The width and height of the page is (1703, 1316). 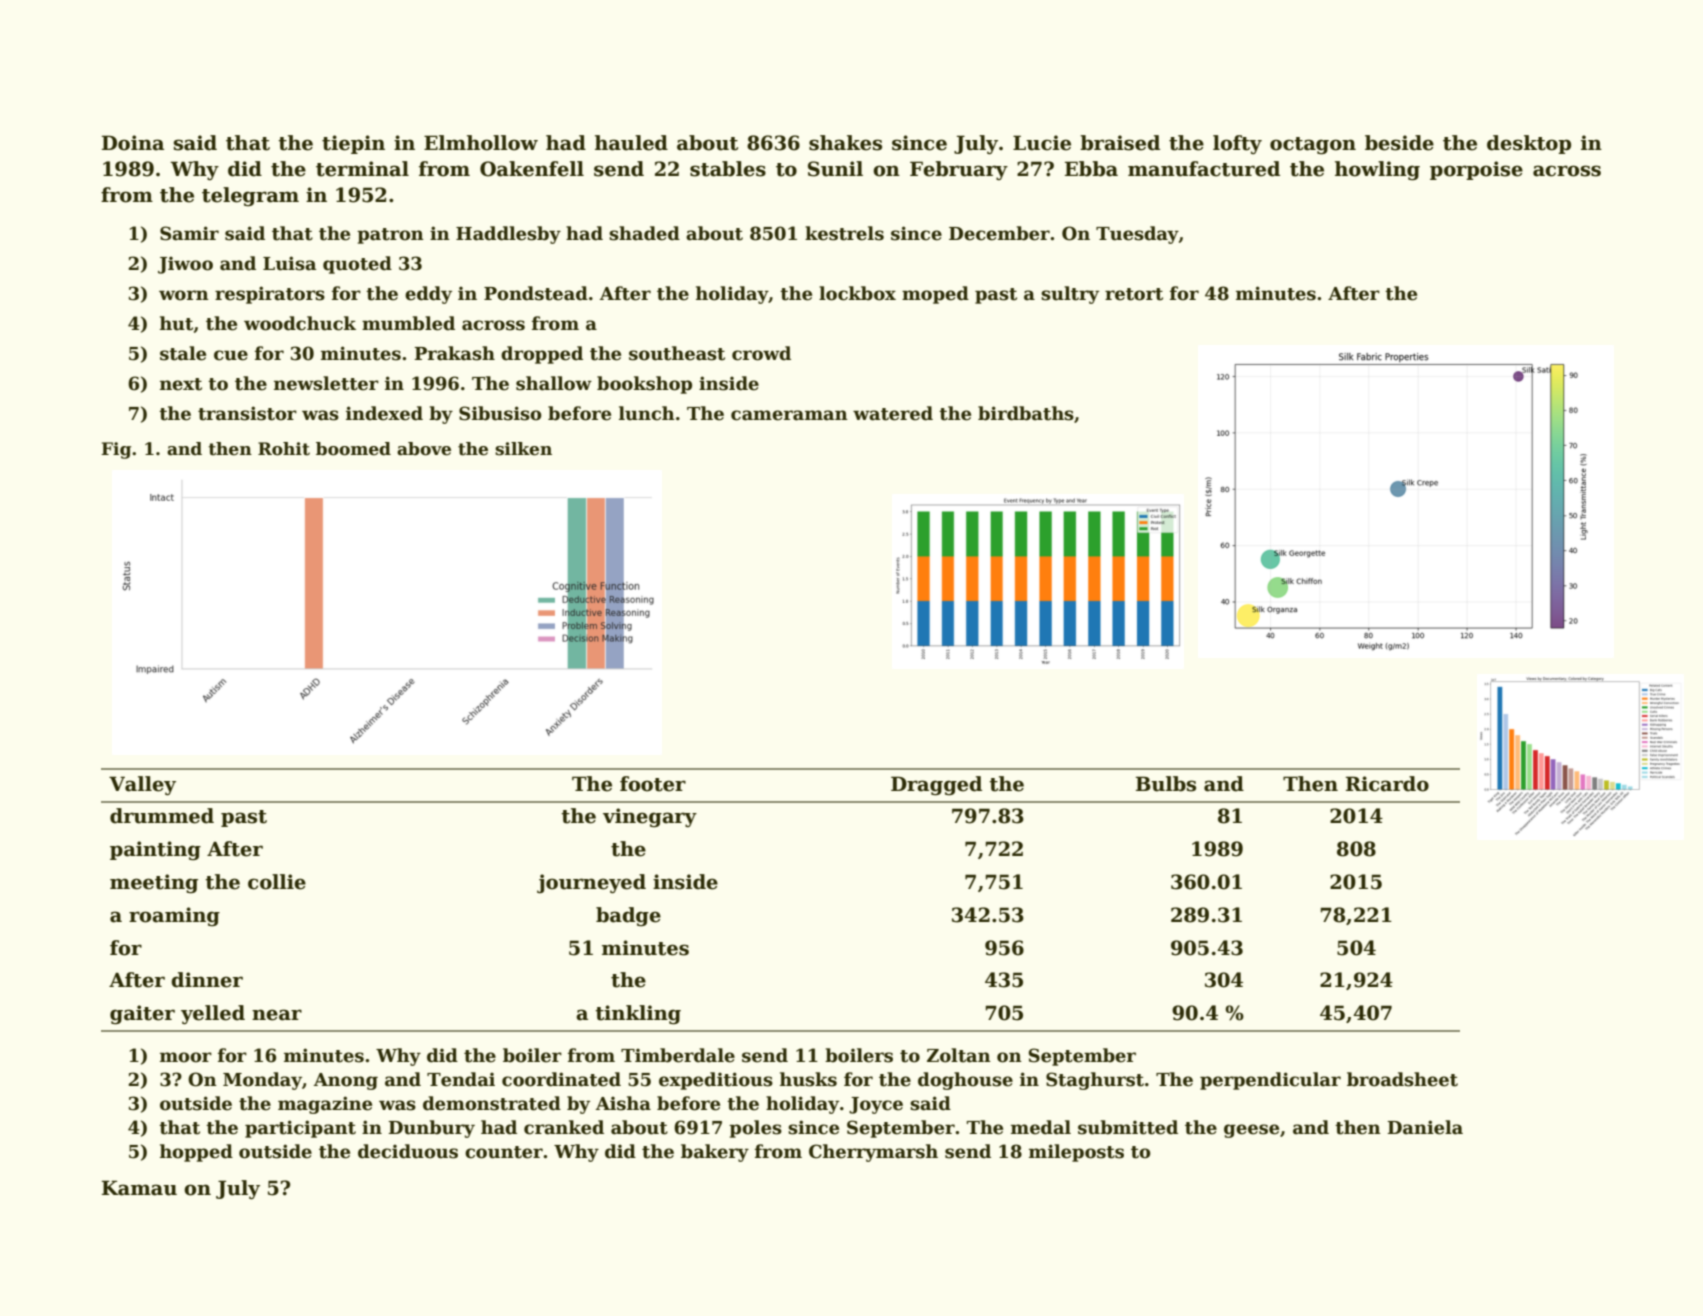 I want to click on patron, so click(x=390, y=236).
